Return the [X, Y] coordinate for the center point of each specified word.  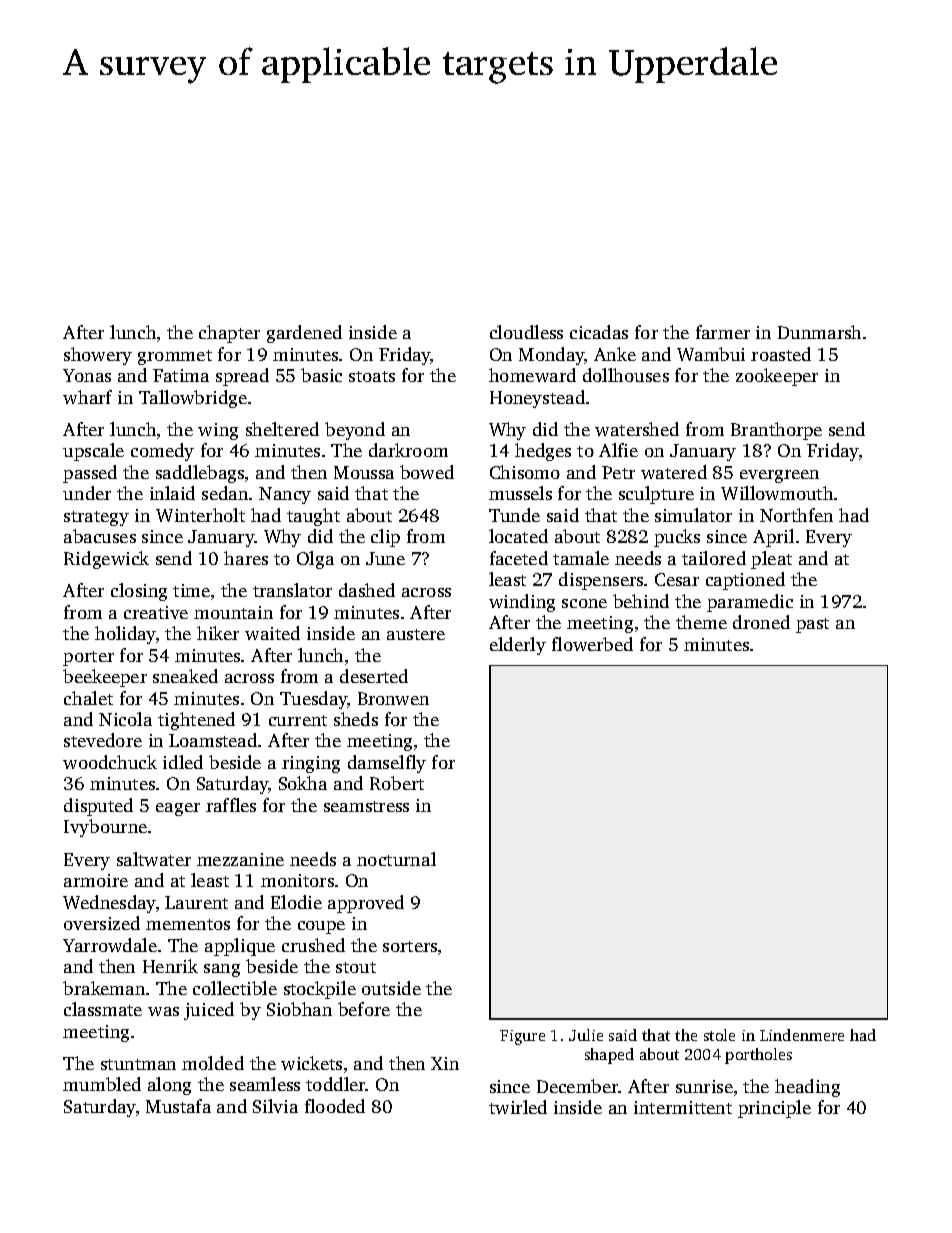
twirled [518, 1107]
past [812, 625]
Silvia [275, 1106]
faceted [519, 558]
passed [90, 474]
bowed [427, 472]
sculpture [656, 495]
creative [156, 612]
